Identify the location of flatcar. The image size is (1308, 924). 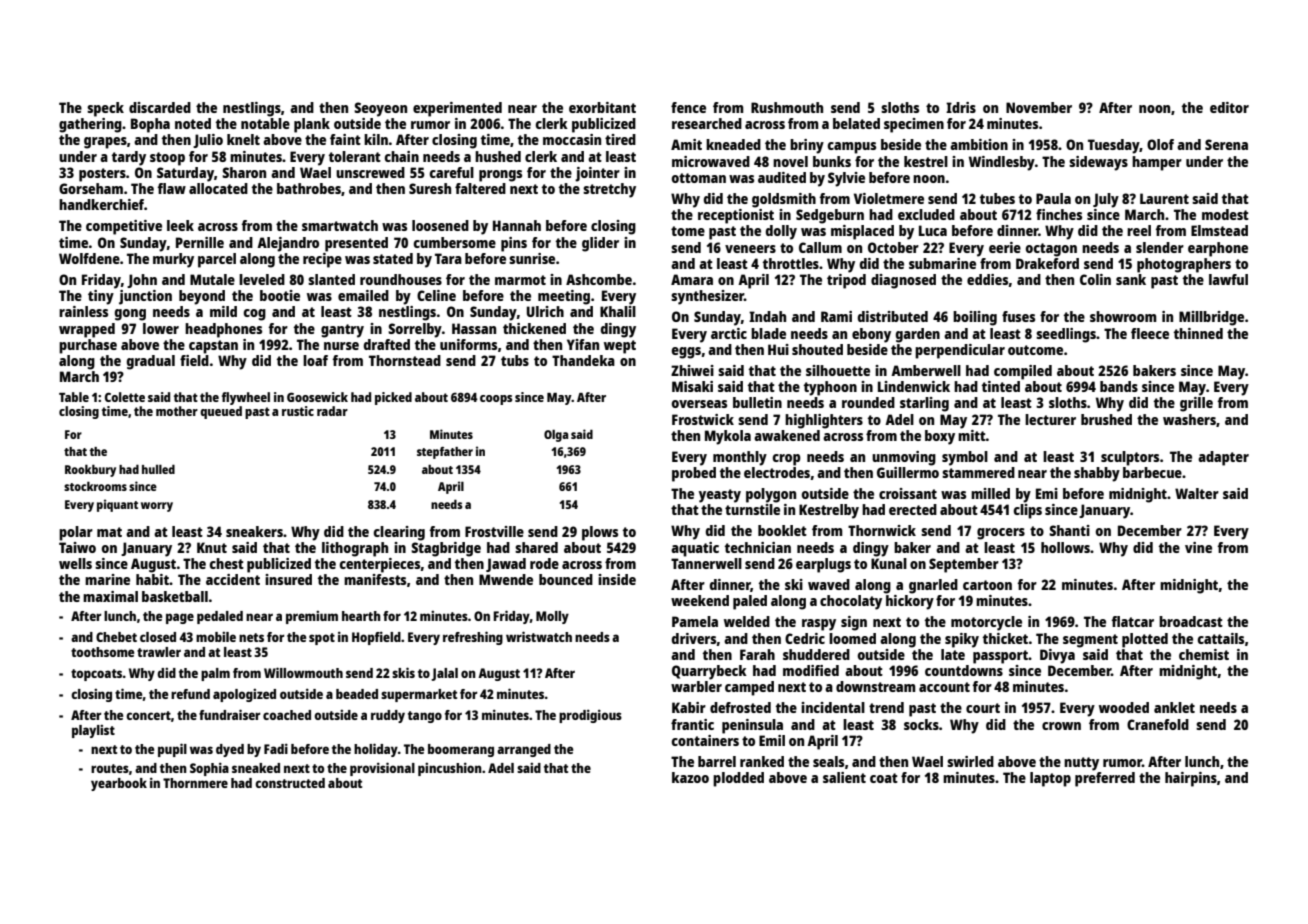
(1132, 621).
